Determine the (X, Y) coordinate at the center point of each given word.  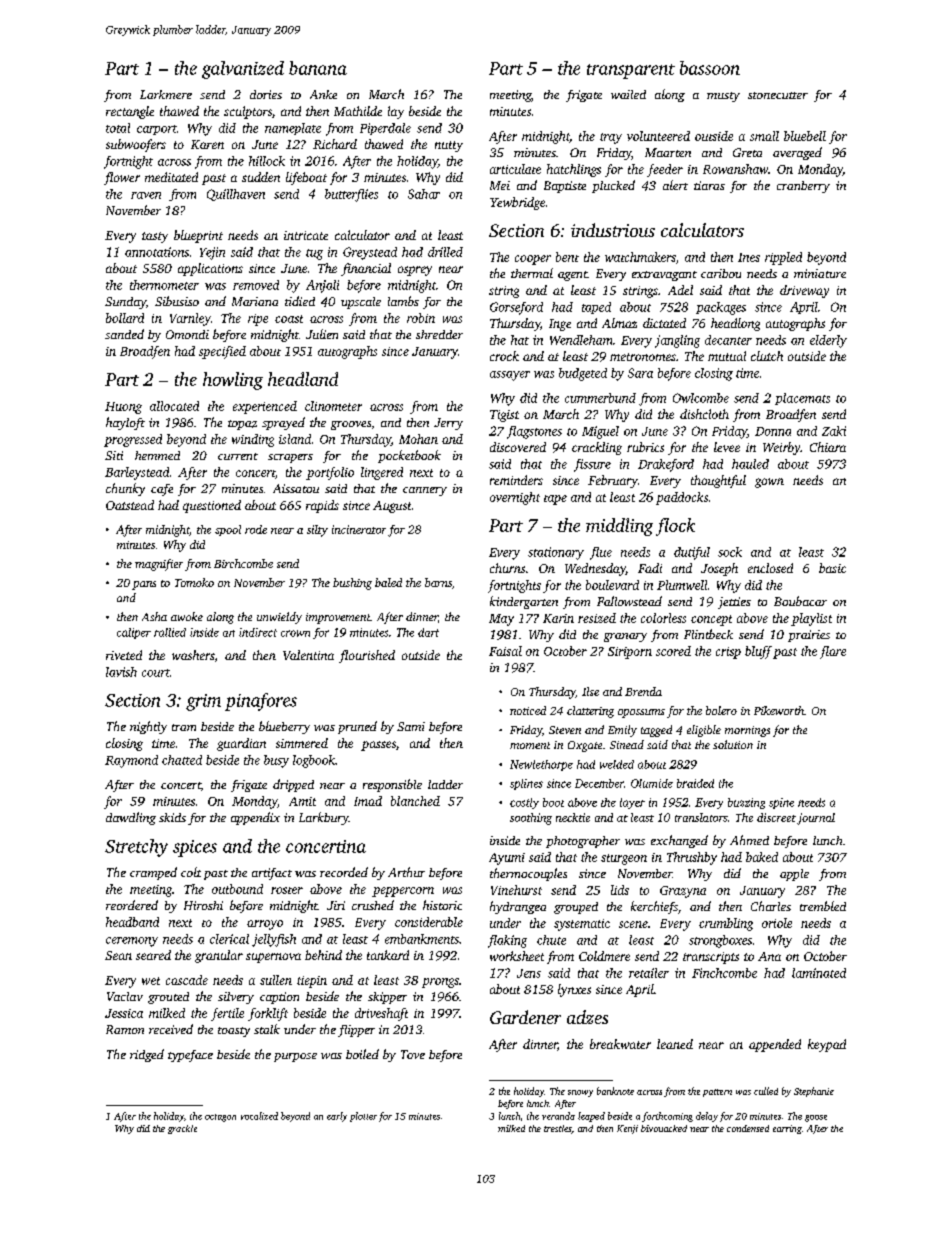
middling (619, 527)
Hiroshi (203, 905)
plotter (363, 1117)
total (118, 128)
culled (766, 1091)
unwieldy (279, 618)
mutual (727, 356)
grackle (182, 1129)
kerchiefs (654, 907)
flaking (507, 941)
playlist (811, 619)
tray (611, 138)
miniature (820, 273)
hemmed (157, 455)
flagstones (534, 432)
